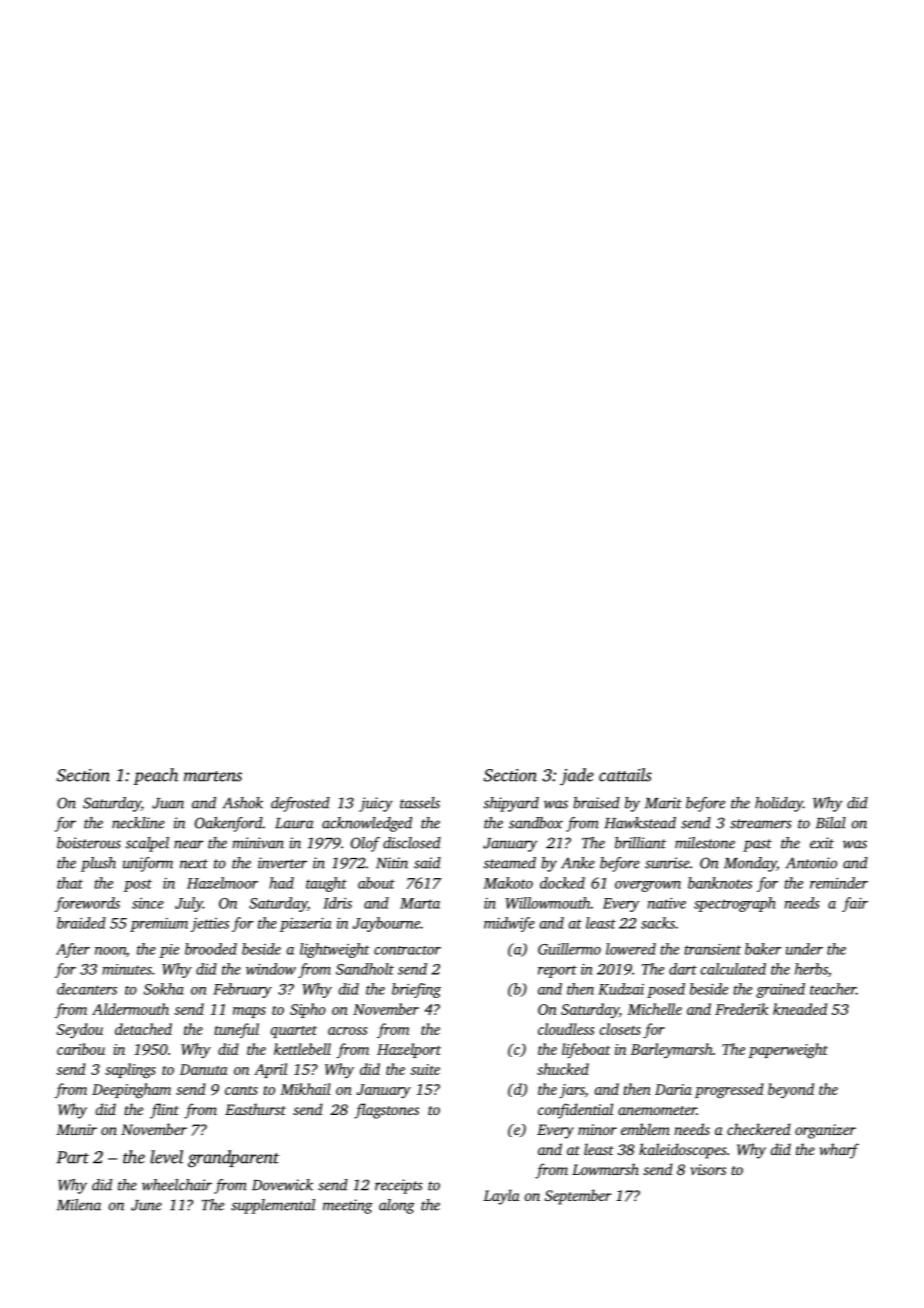 This page has width=924, height=1308. Describe the element at coordinates (578, 1197) in the page. I see `September` at that location.
